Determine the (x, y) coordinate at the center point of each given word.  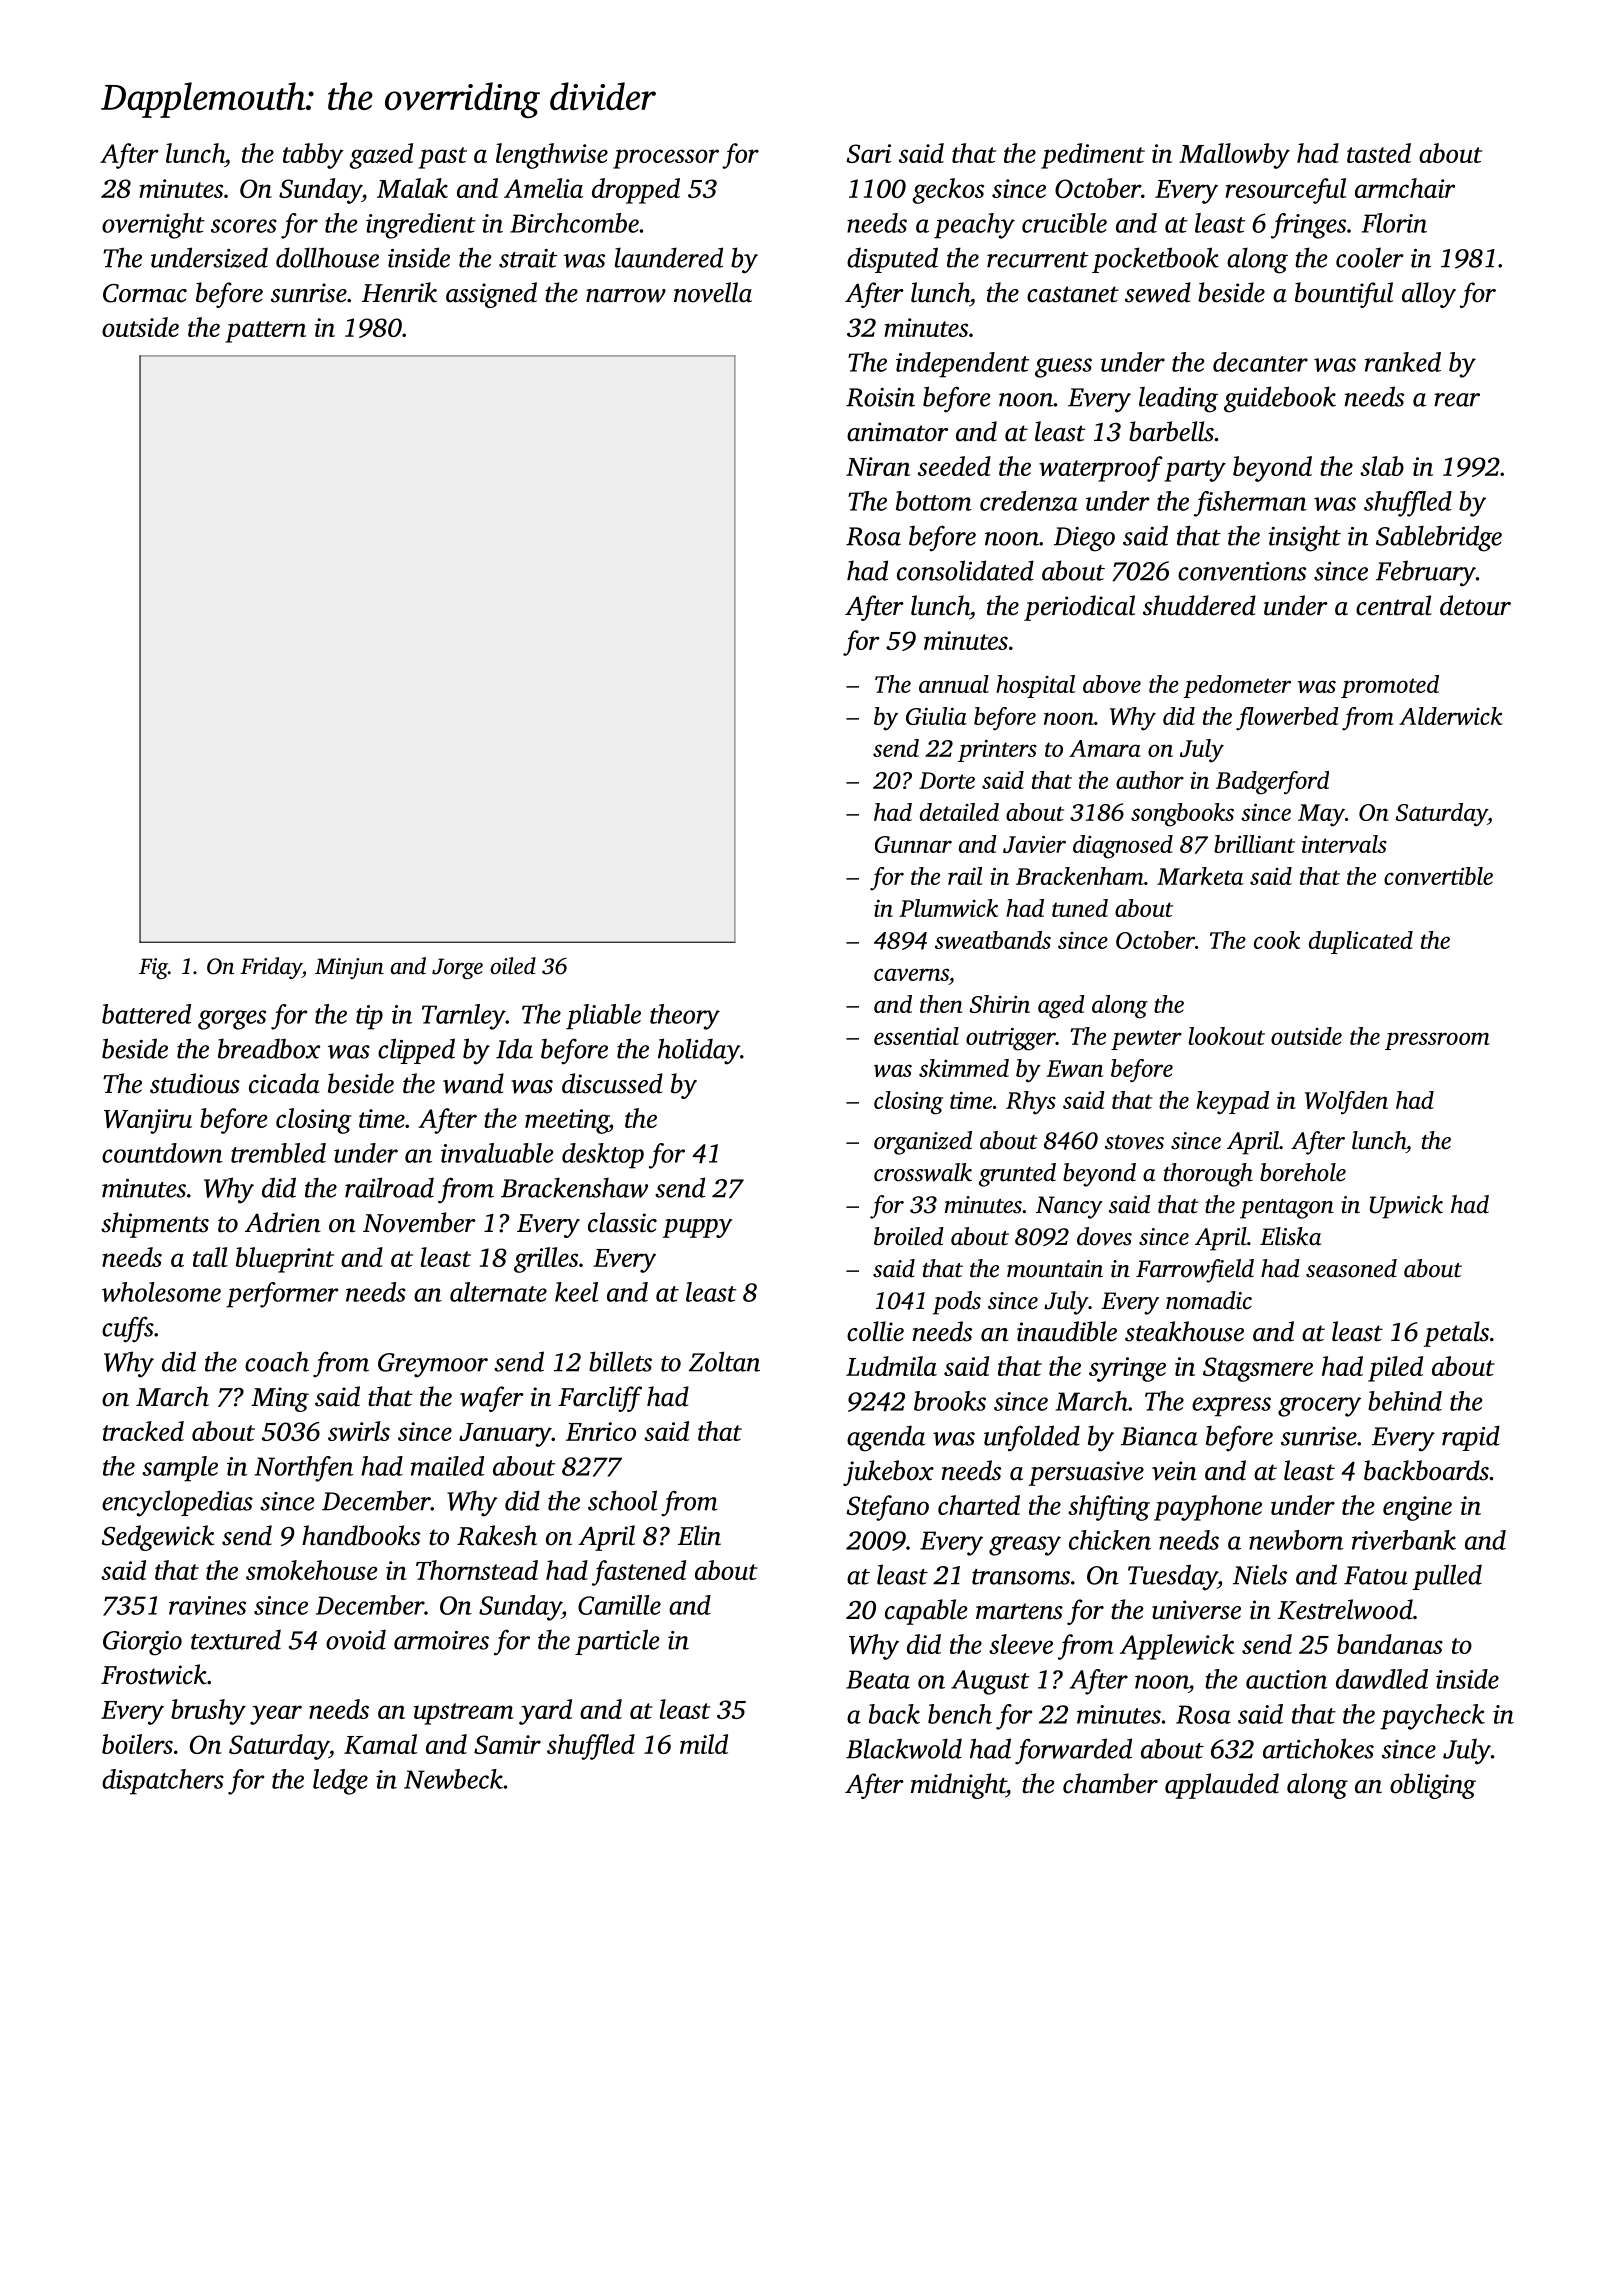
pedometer (1237, 686)
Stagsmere (1258, 1369)
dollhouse (327, 257)
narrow (626, 296)
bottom (934, 501)
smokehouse (312, 1570)
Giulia (936, 716)
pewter (1146, 1040)
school (622, 1500)
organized (923, 1143)
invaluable (497, 1153)
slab (1382, 466)
